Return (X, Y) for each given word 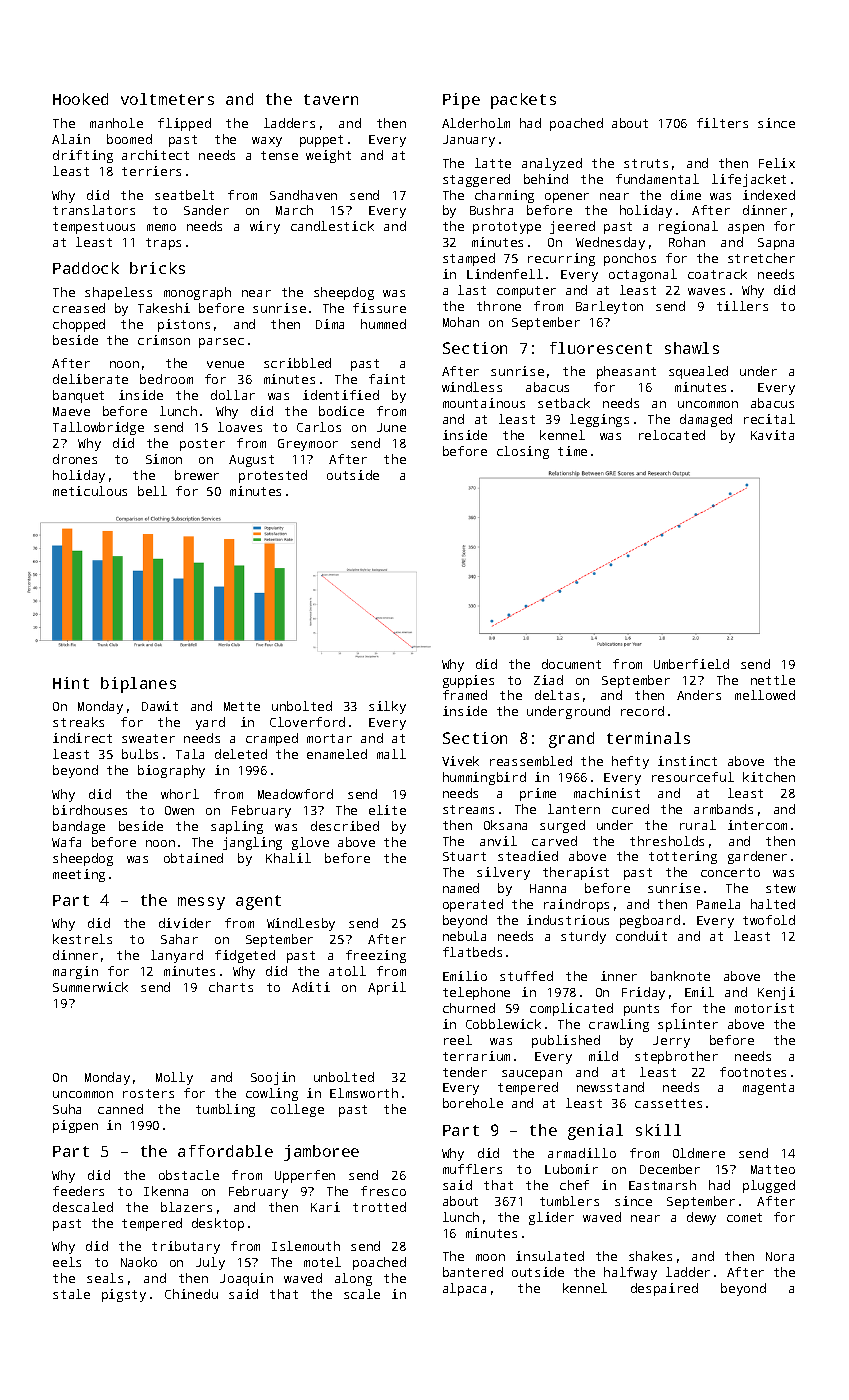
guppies (468, 681)
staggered (476, 180)
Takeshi (164, 308)
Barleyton (609, 307)
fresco (383, 1191)
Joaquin (246, 1279)
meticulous (90, 491)
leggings (599, 420)
